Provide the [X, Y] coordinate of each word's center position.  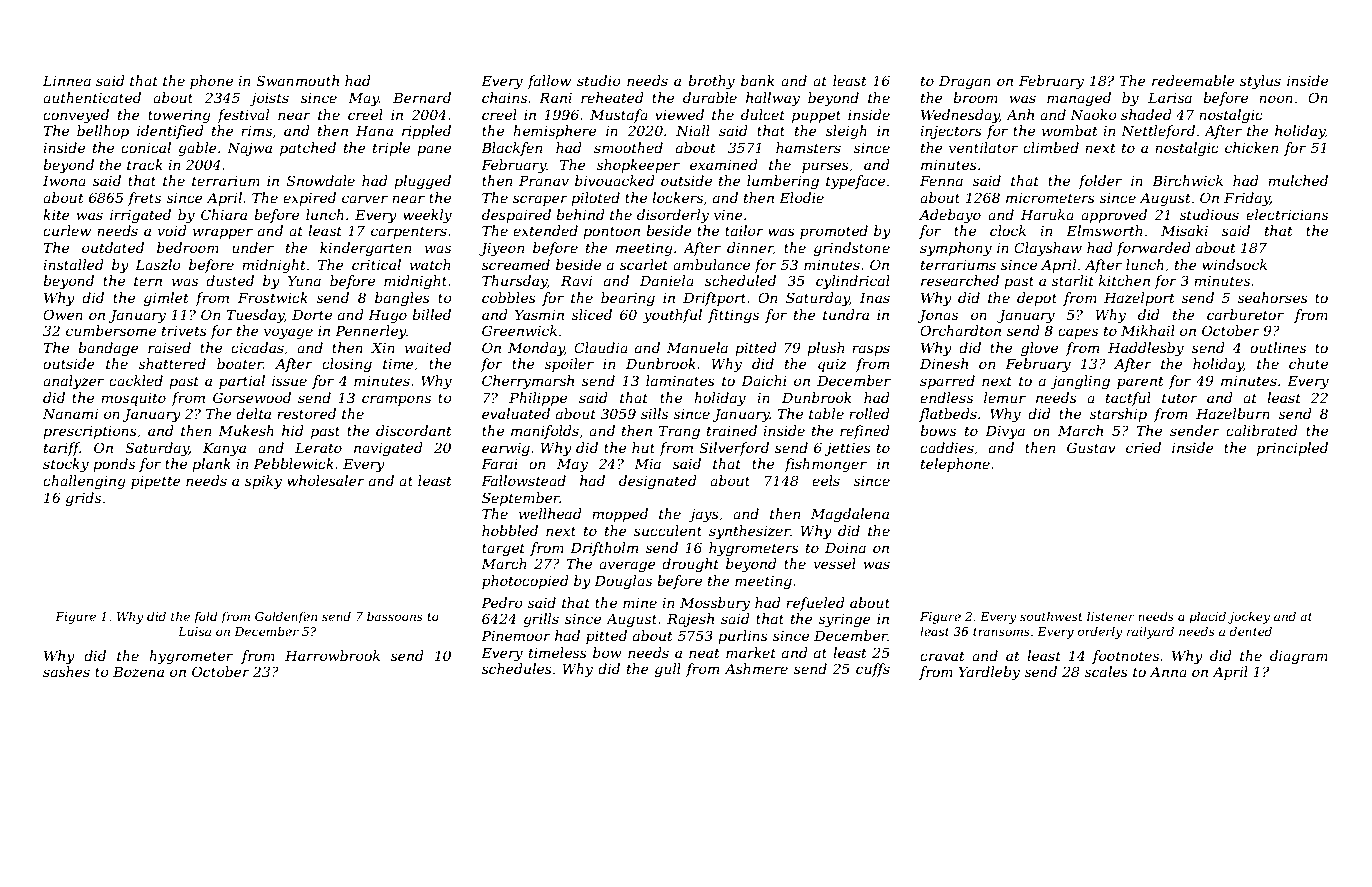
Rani [555, 98]
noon [1276, 99]
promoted [834, 232]
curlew [67, 230]
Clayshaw [1048, 249]
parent [1140, 382]
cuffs [873, 670]
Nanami [70, 414]
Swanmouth [297, 80]
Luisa [194, 631]
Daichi [764, 380]
